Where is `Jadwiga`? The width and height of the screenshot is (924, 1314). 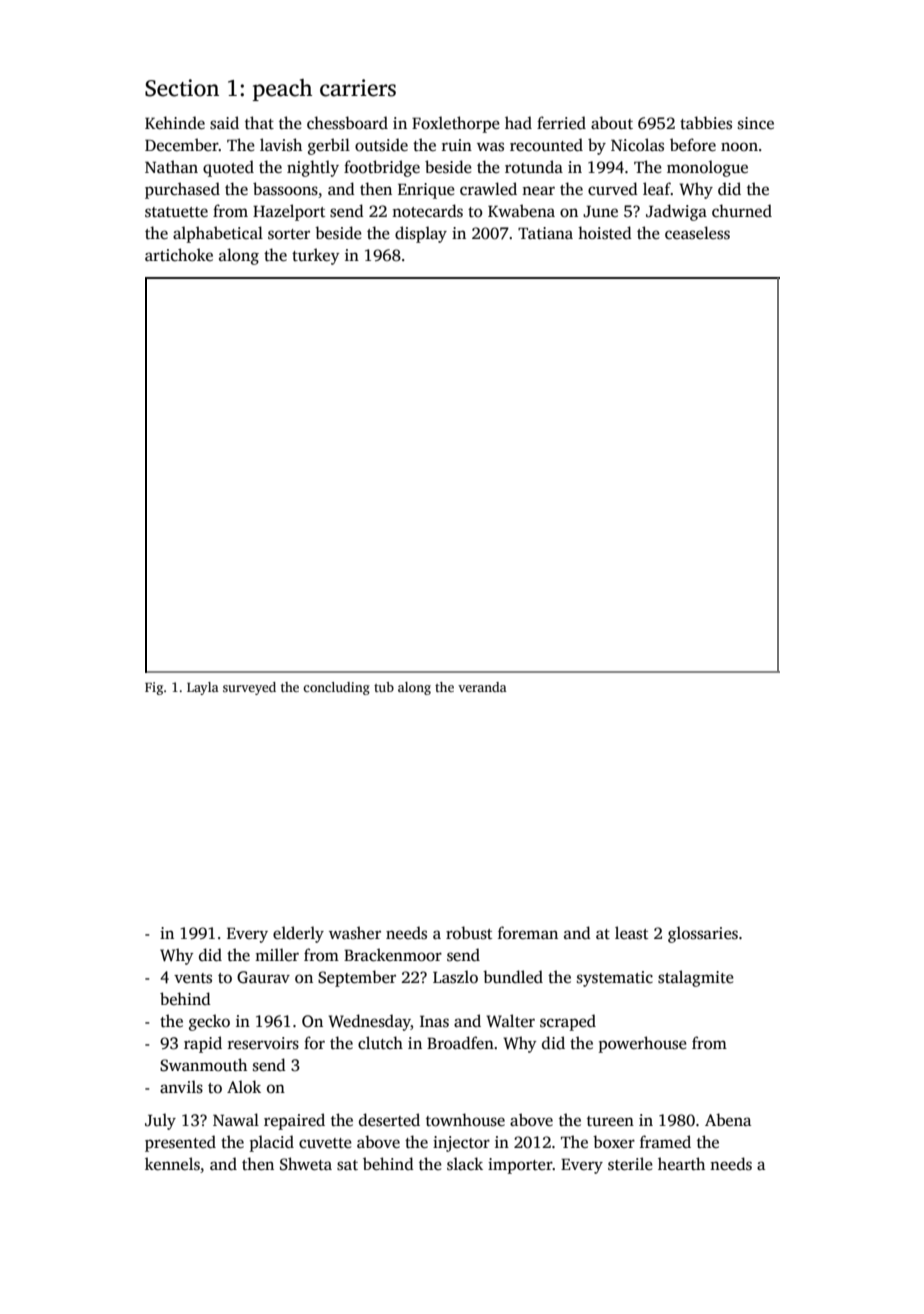
Jadwiga is located at coordinates (676, 212).
